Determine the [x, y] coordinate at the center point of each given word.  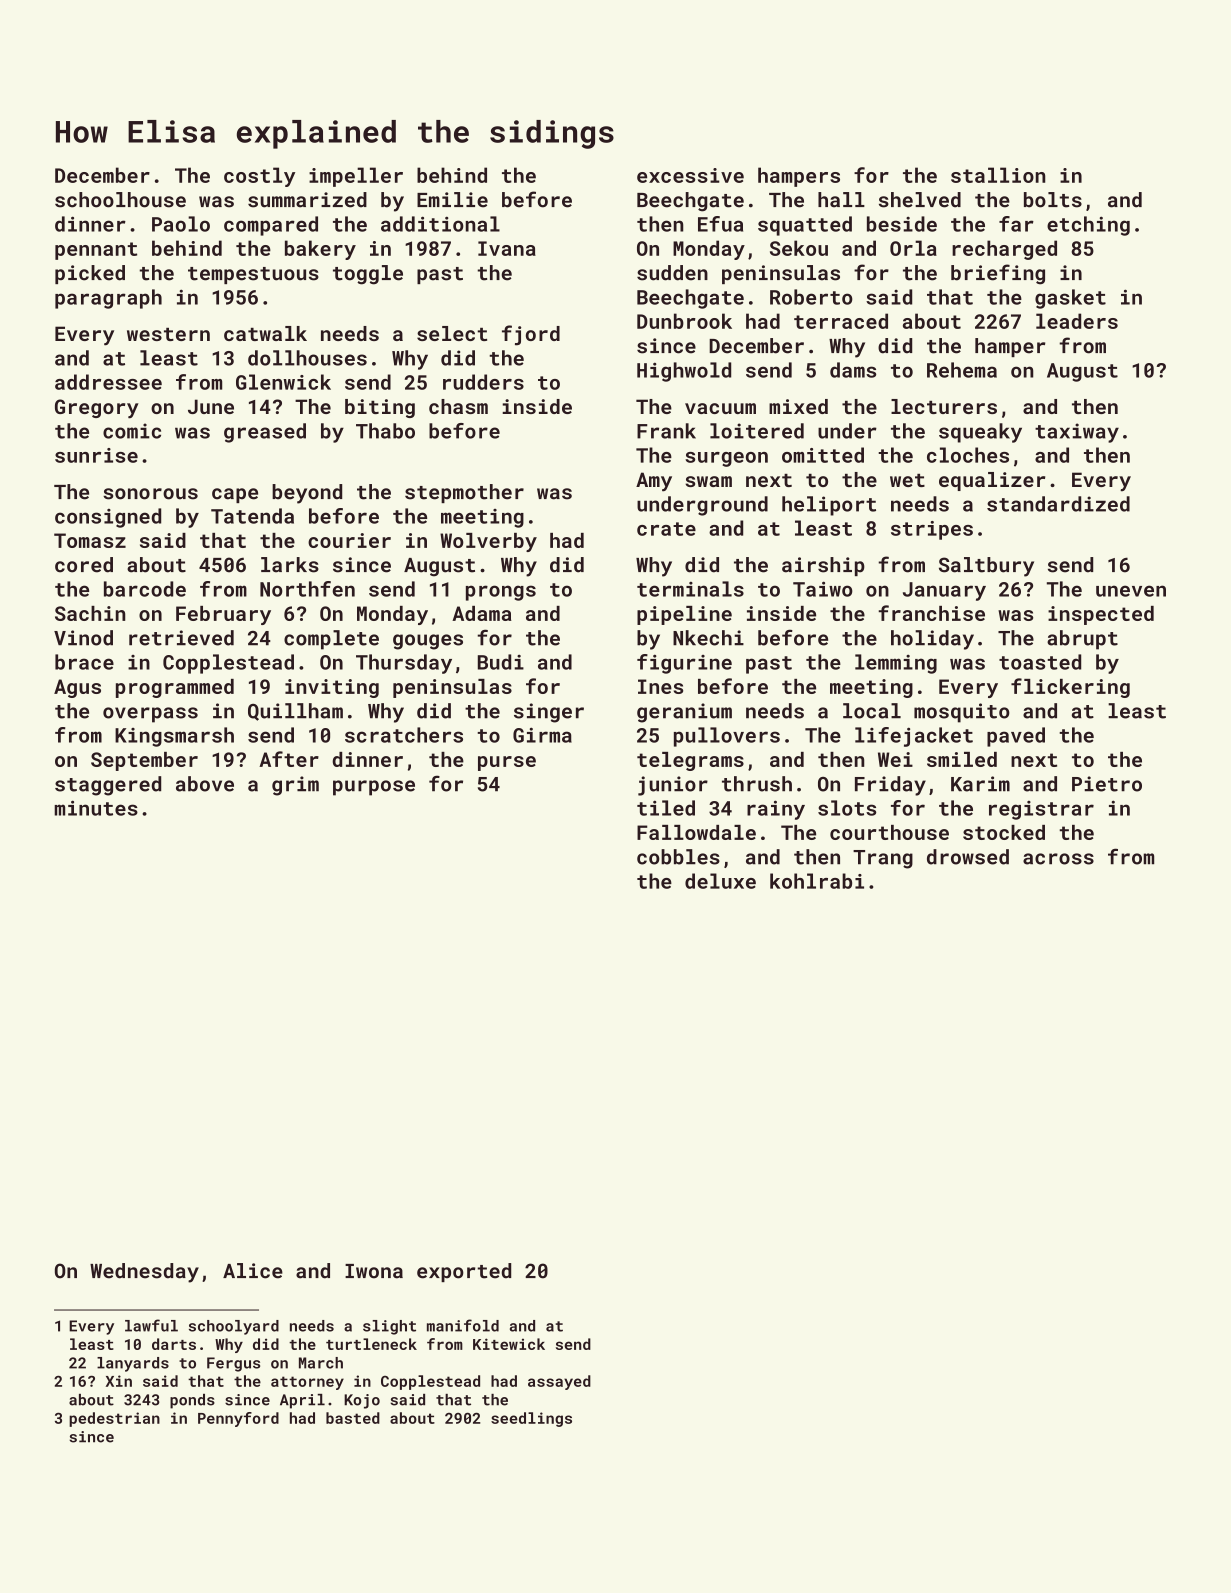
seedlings [531, 1419]
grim [295, 786]
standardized [1058, 504]
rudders [483, 382]
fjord [531, 335]
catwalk [265, 333]
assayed [559, 1382]
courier [349, 540]
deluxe [720, 881]
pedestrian [114, 1419]
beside [902, 224]
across [1058, 859]
